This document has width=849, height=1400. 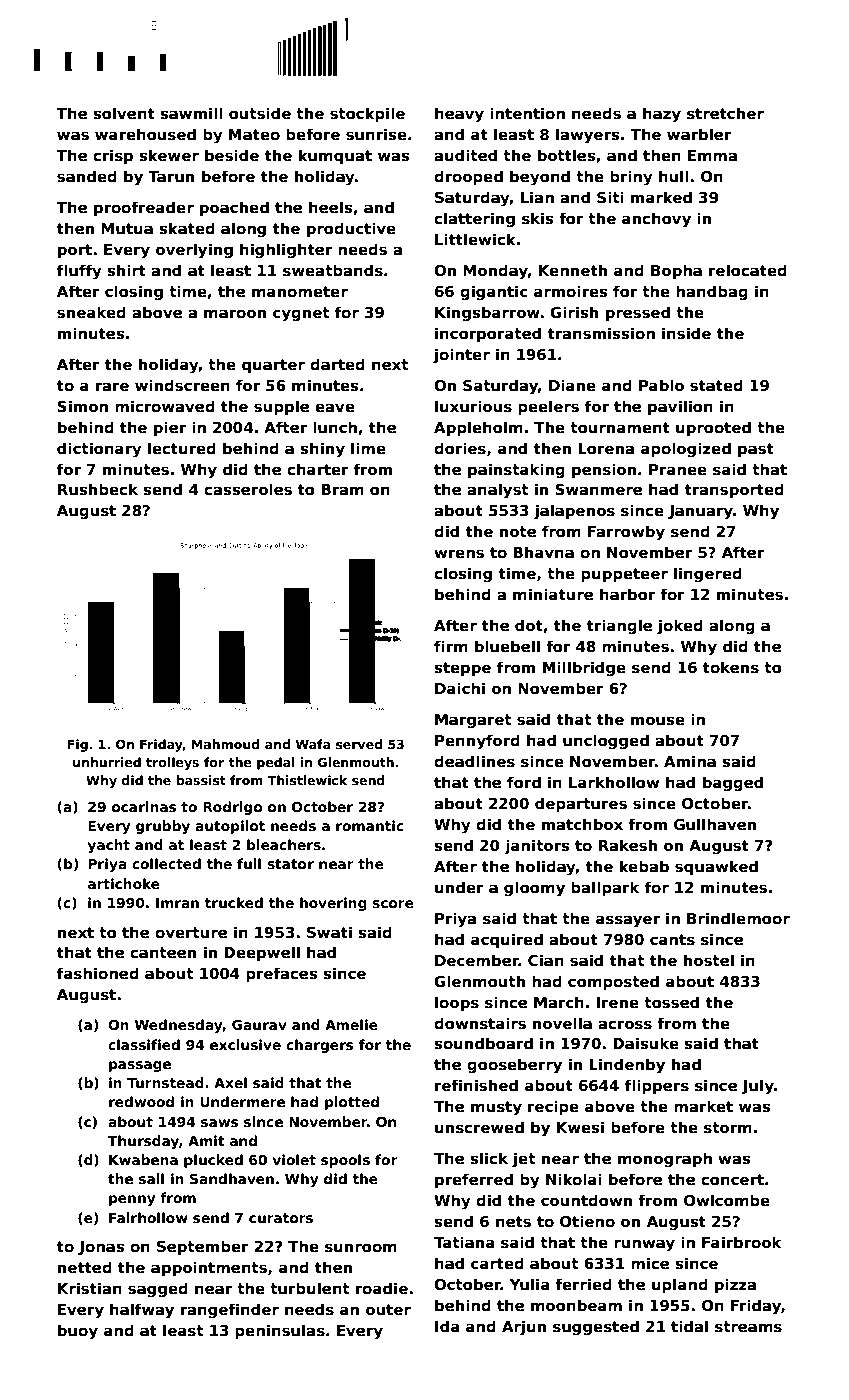 What do you see at coordinates (524, 1328) in the document?
I see `Arjun` at bounding box center [524, 1328].
